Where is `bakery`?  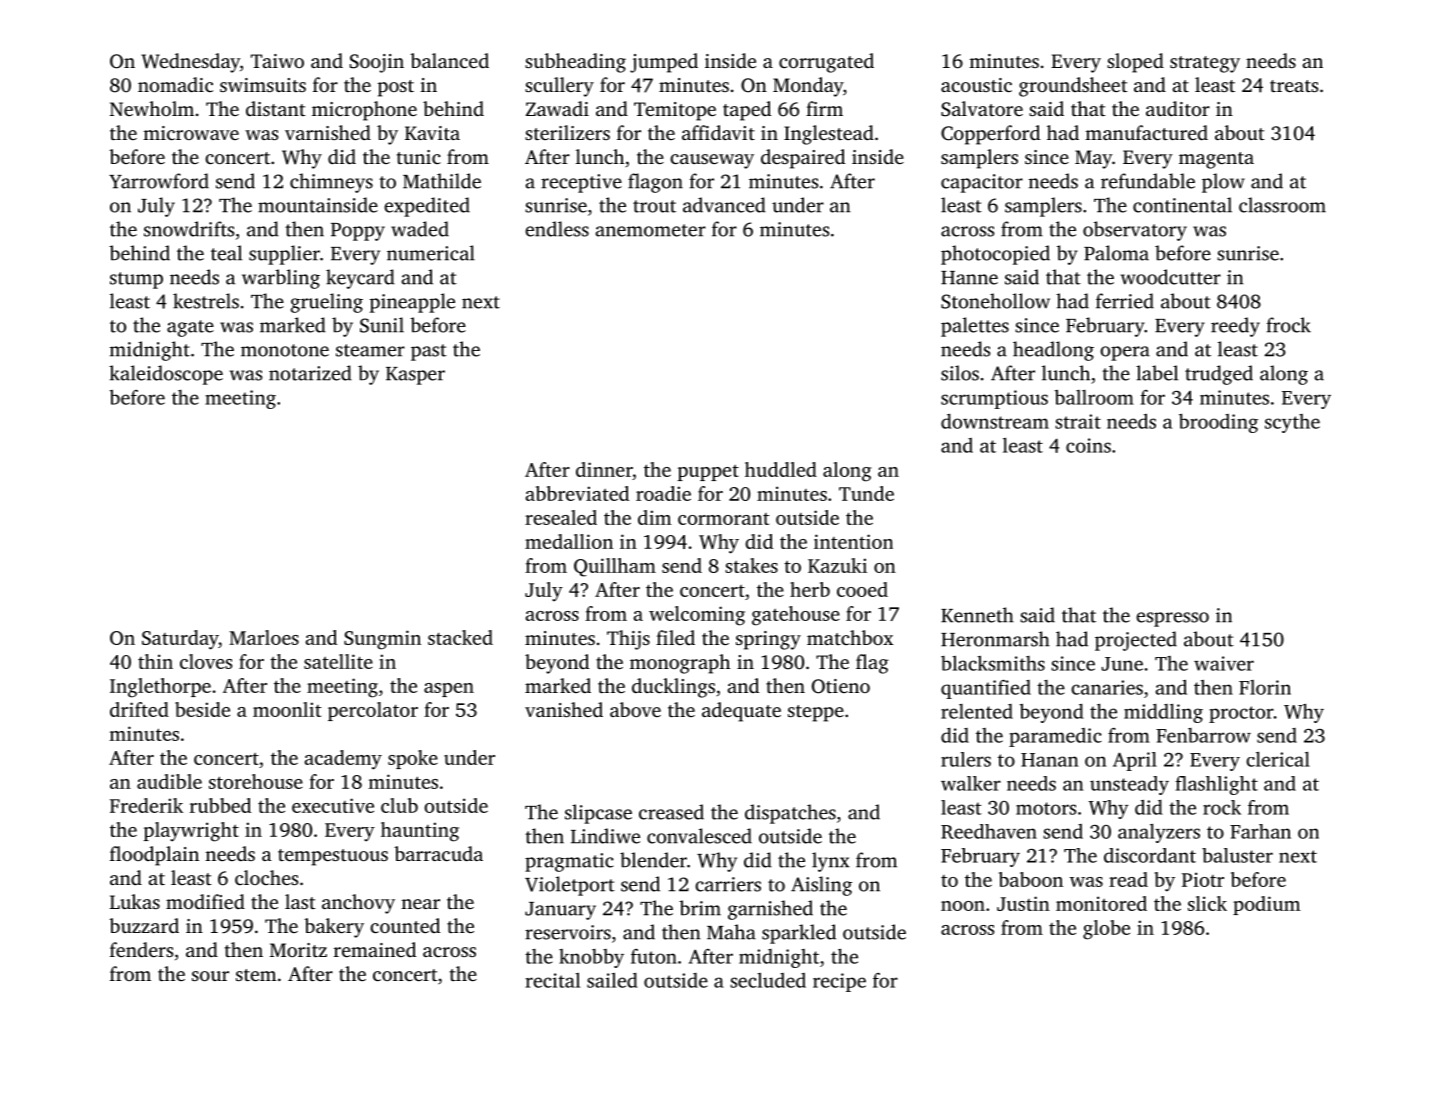
bakery is located at coordinates (334, 928).
